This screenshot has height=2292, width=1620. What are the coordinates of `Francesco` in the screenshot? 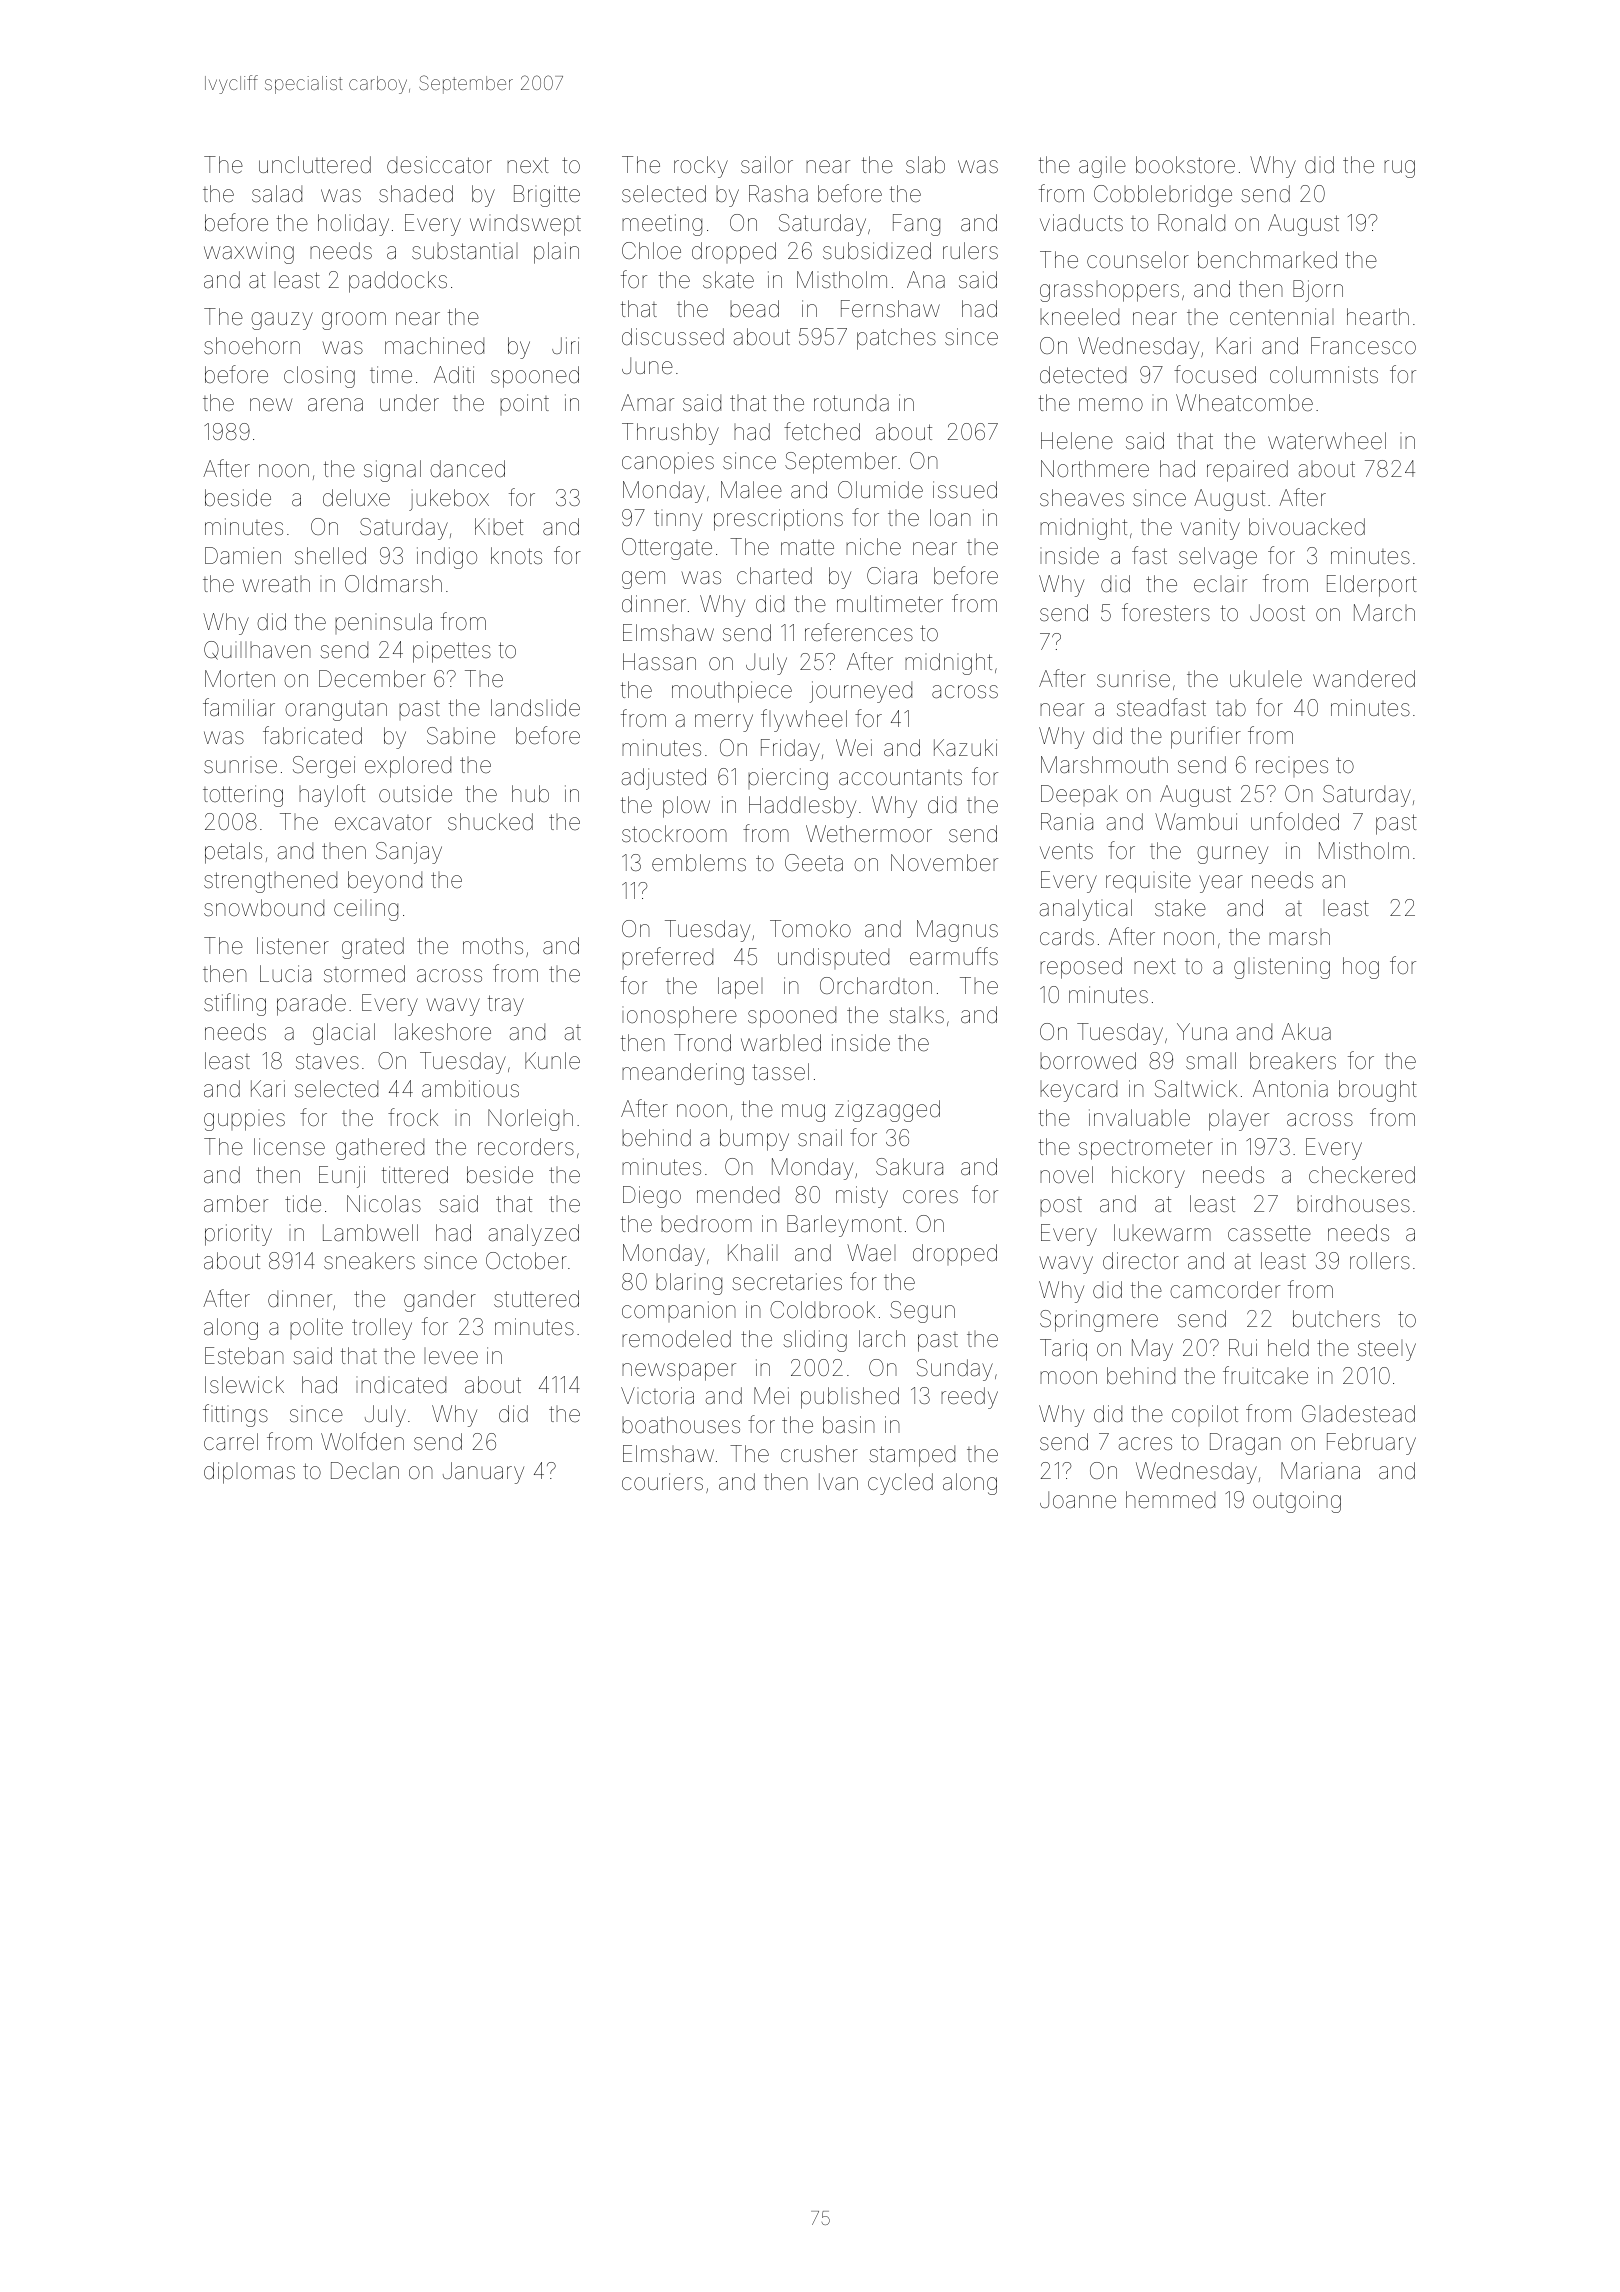 It's located at (1363, 346).
